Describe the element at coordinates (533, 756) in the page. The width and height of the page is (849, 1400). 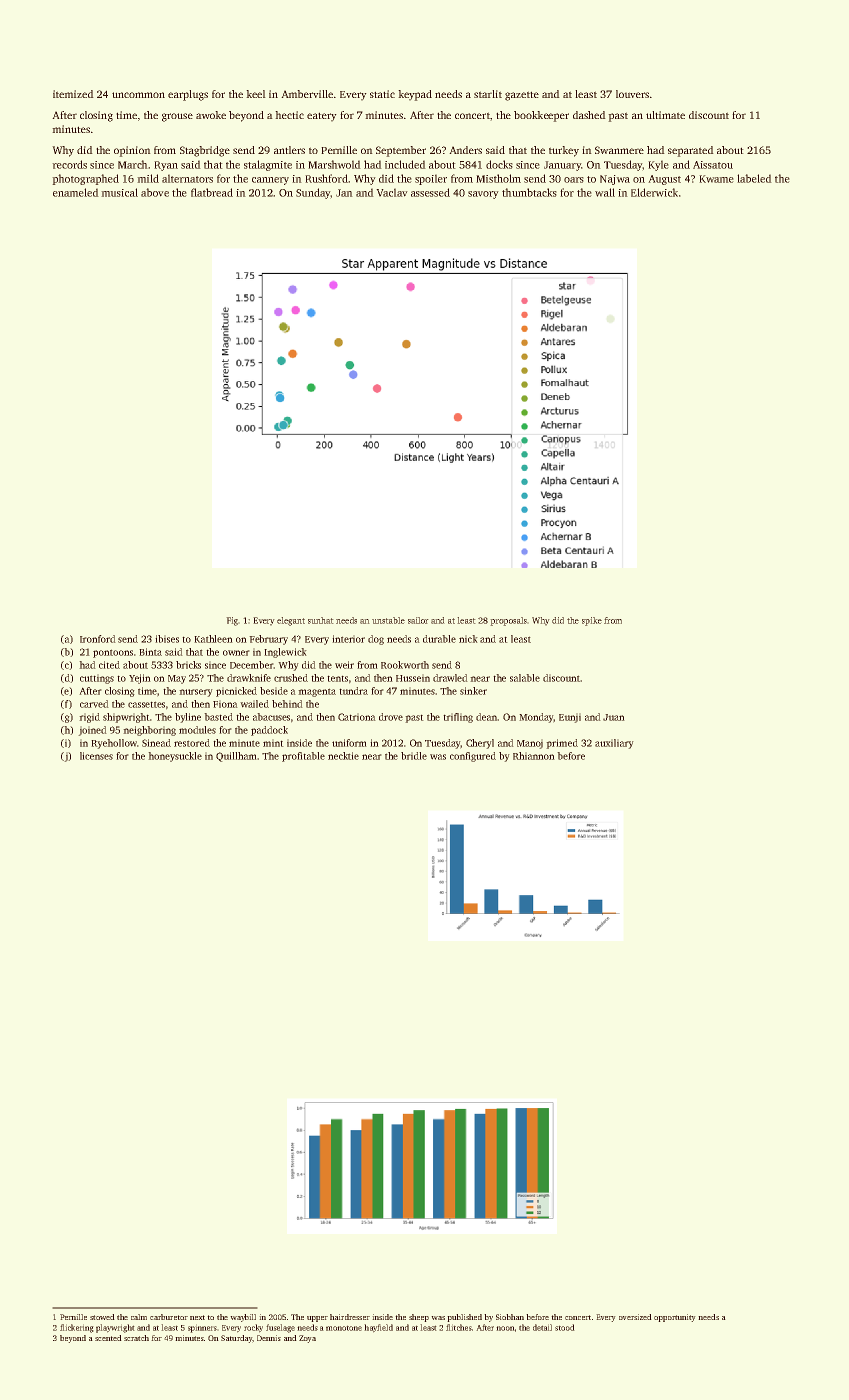
I see `Rhiannon` at that location.
